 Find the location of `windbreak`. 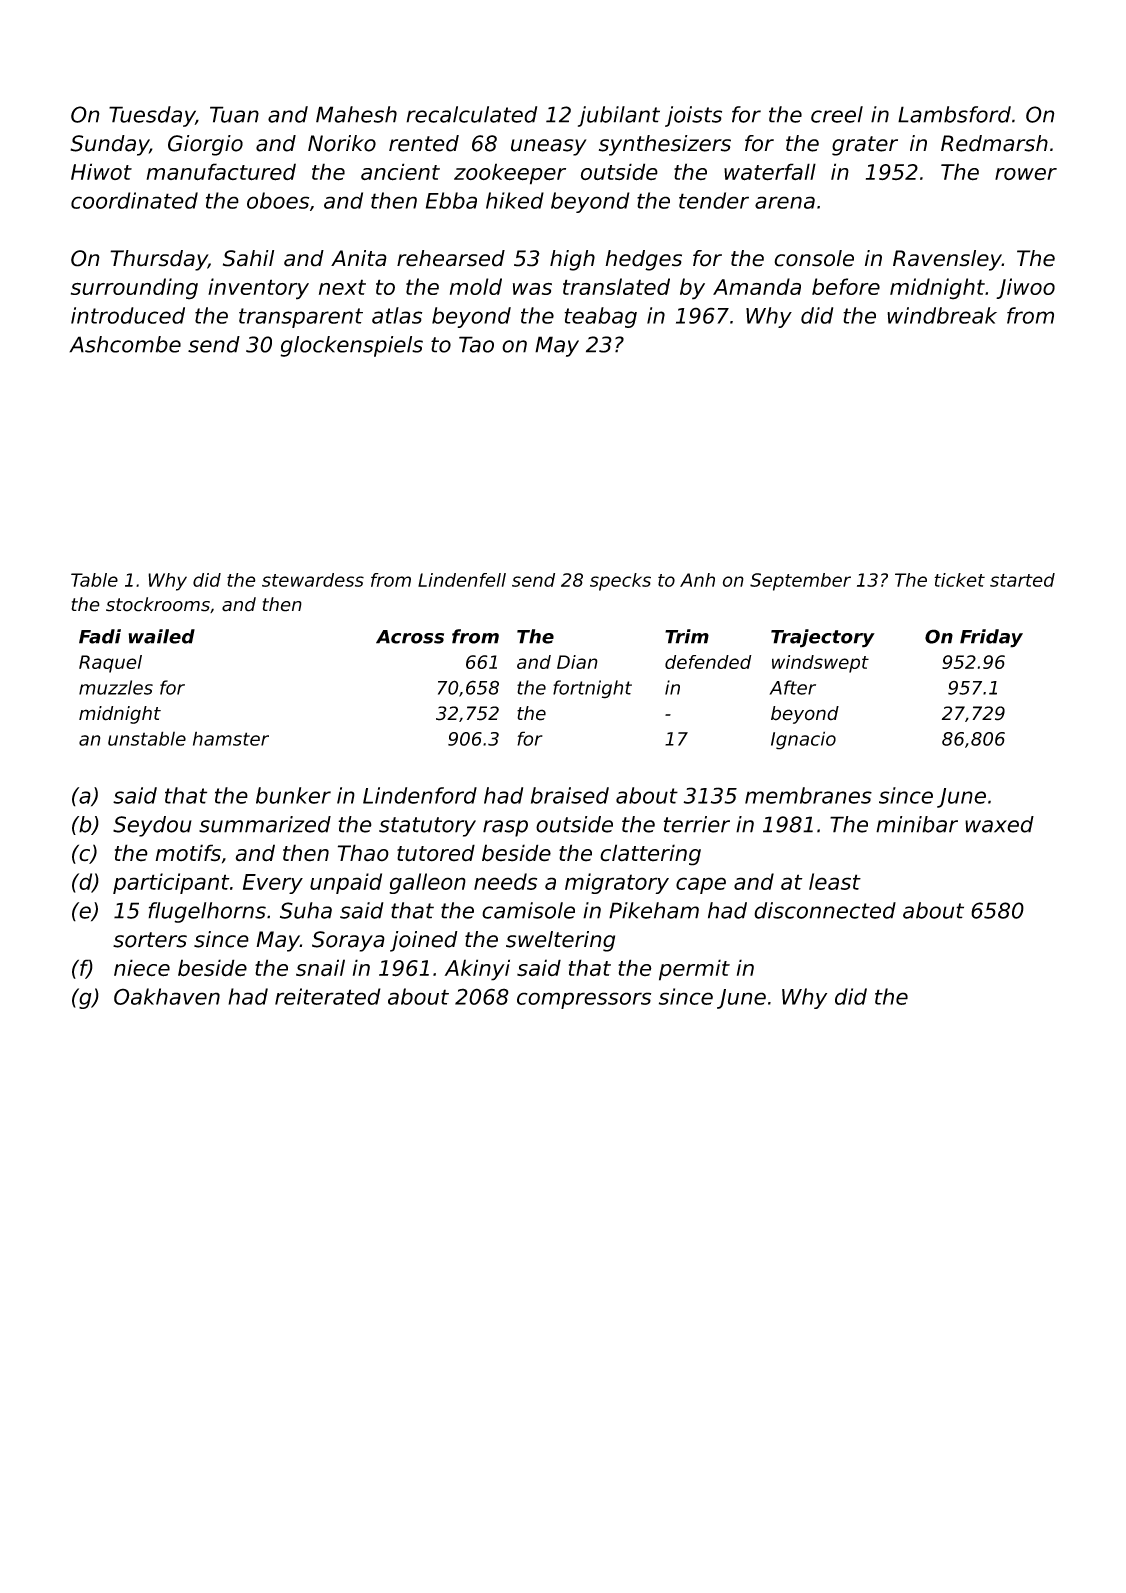

windbreak is located at coordinates (942, 315).
